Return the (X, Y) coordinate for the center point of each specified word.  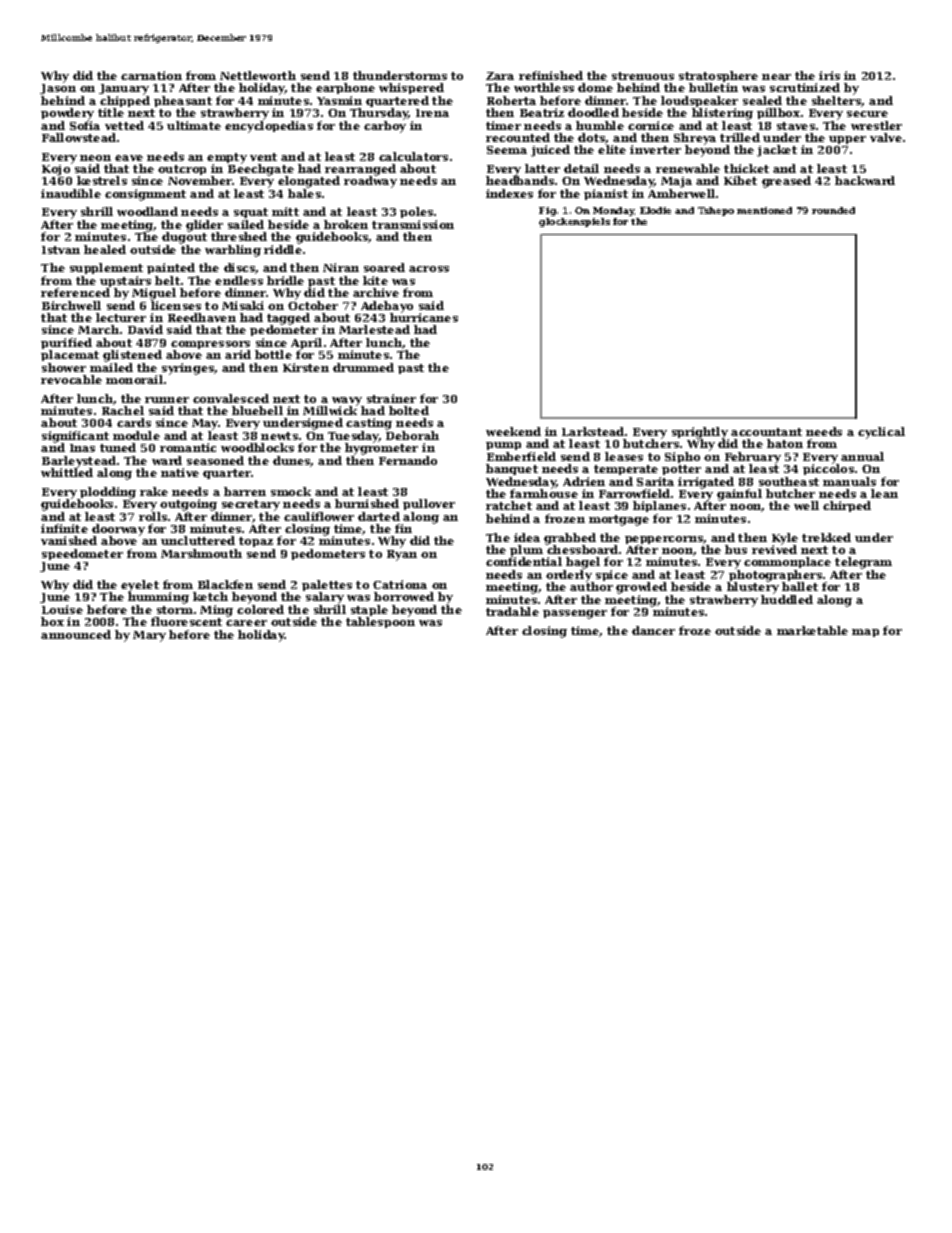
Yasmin (339, 100)
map (865, 633)
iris (829, 75)
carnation (151, 75)
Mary (149, 636)
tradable (512, 611)
